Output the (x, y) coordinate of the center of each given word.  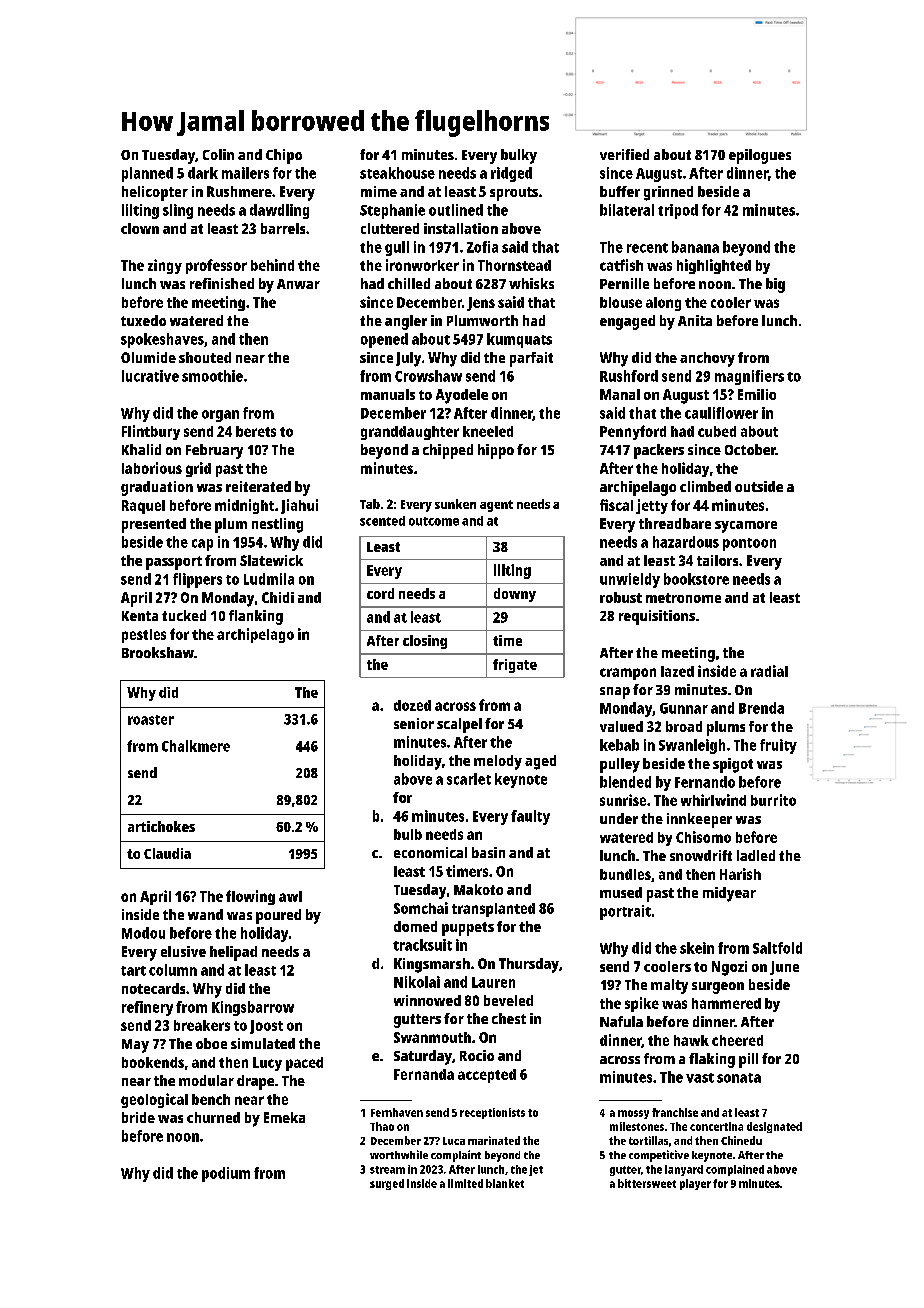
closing (425, 642)
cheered (737, 1040)
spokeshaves (162, 340)
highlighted (714, 266)
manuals (388, 394)
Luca (454, 1141)
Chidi (278, 597)
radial (769, 671)
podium (226, 1174)
